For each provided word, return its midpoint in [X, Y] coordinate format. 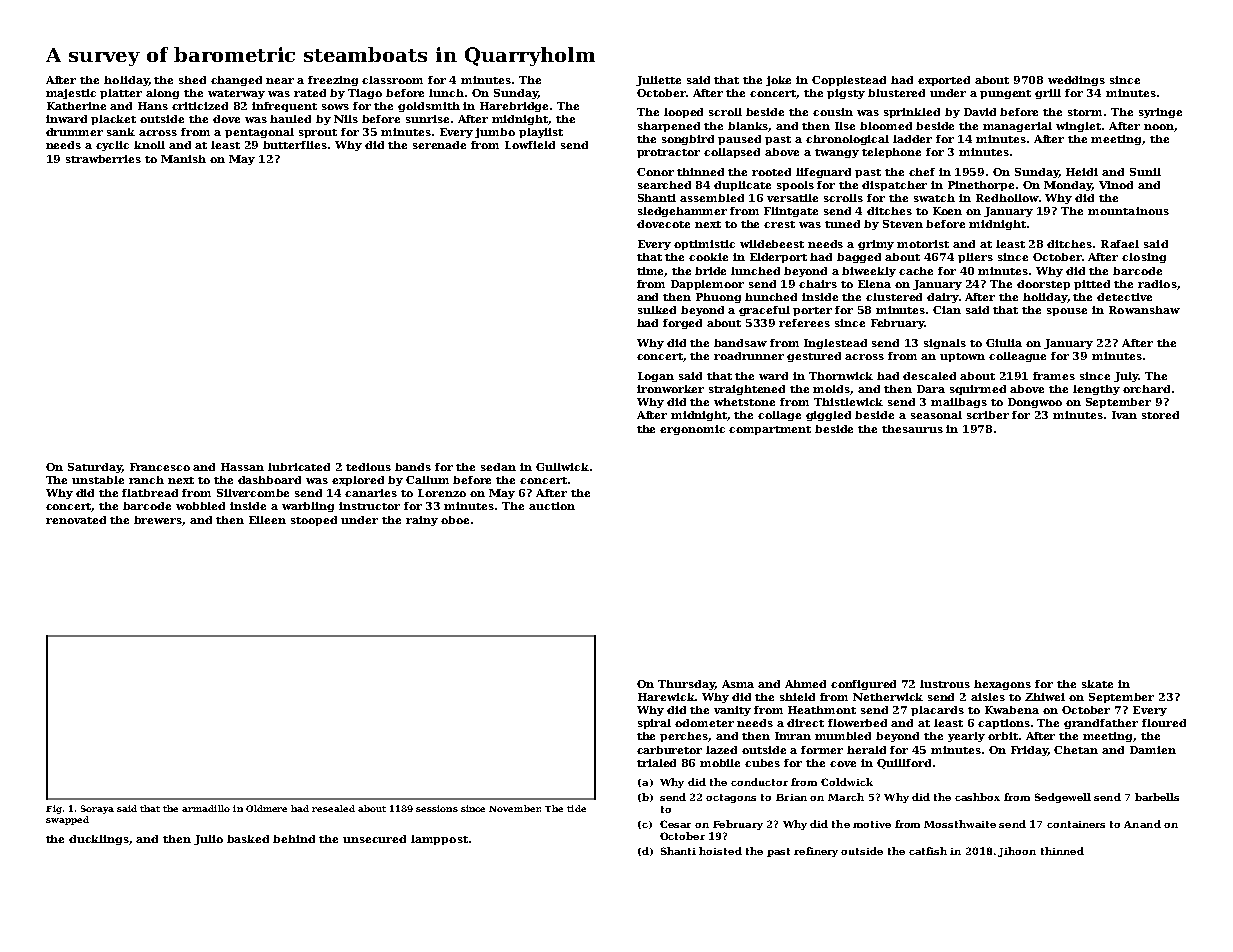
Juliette [658, 81]
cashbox [977, 797]
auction [552, 506]
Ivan [1124, 415]
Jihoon [1017, 852]
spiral [654, 724]
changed [236, 81]
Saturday [95, 468]
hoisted [720, 851]
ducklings [99, 840]
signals [945, 344]
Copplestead [849, 81]
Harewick [667, 697]
